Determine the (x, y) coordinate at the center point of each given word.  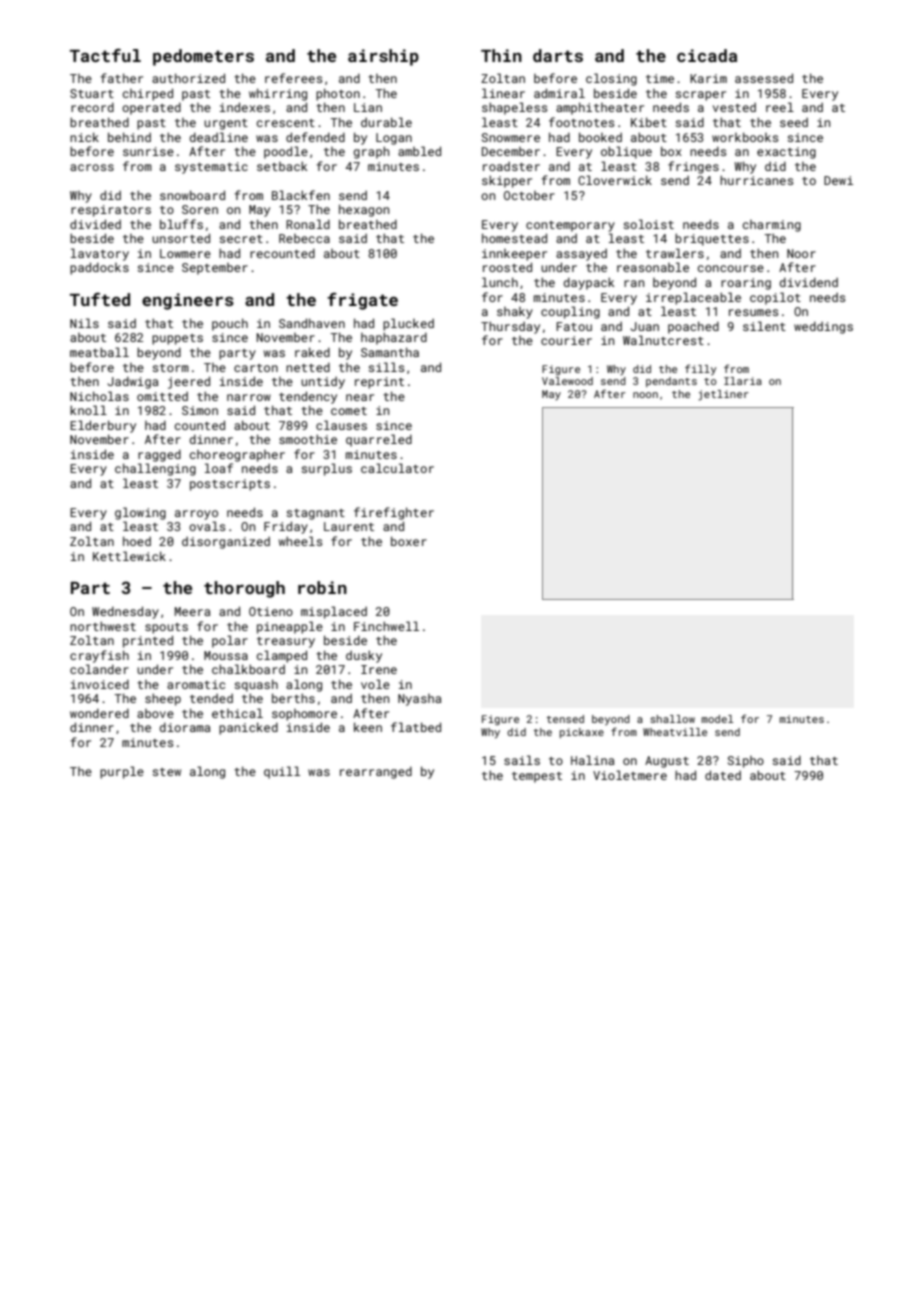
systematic (211, 168)
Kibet (649, 122)
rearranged (376, 772)
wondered (99, 713)
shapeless (514, 108)
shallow (672, 719)
